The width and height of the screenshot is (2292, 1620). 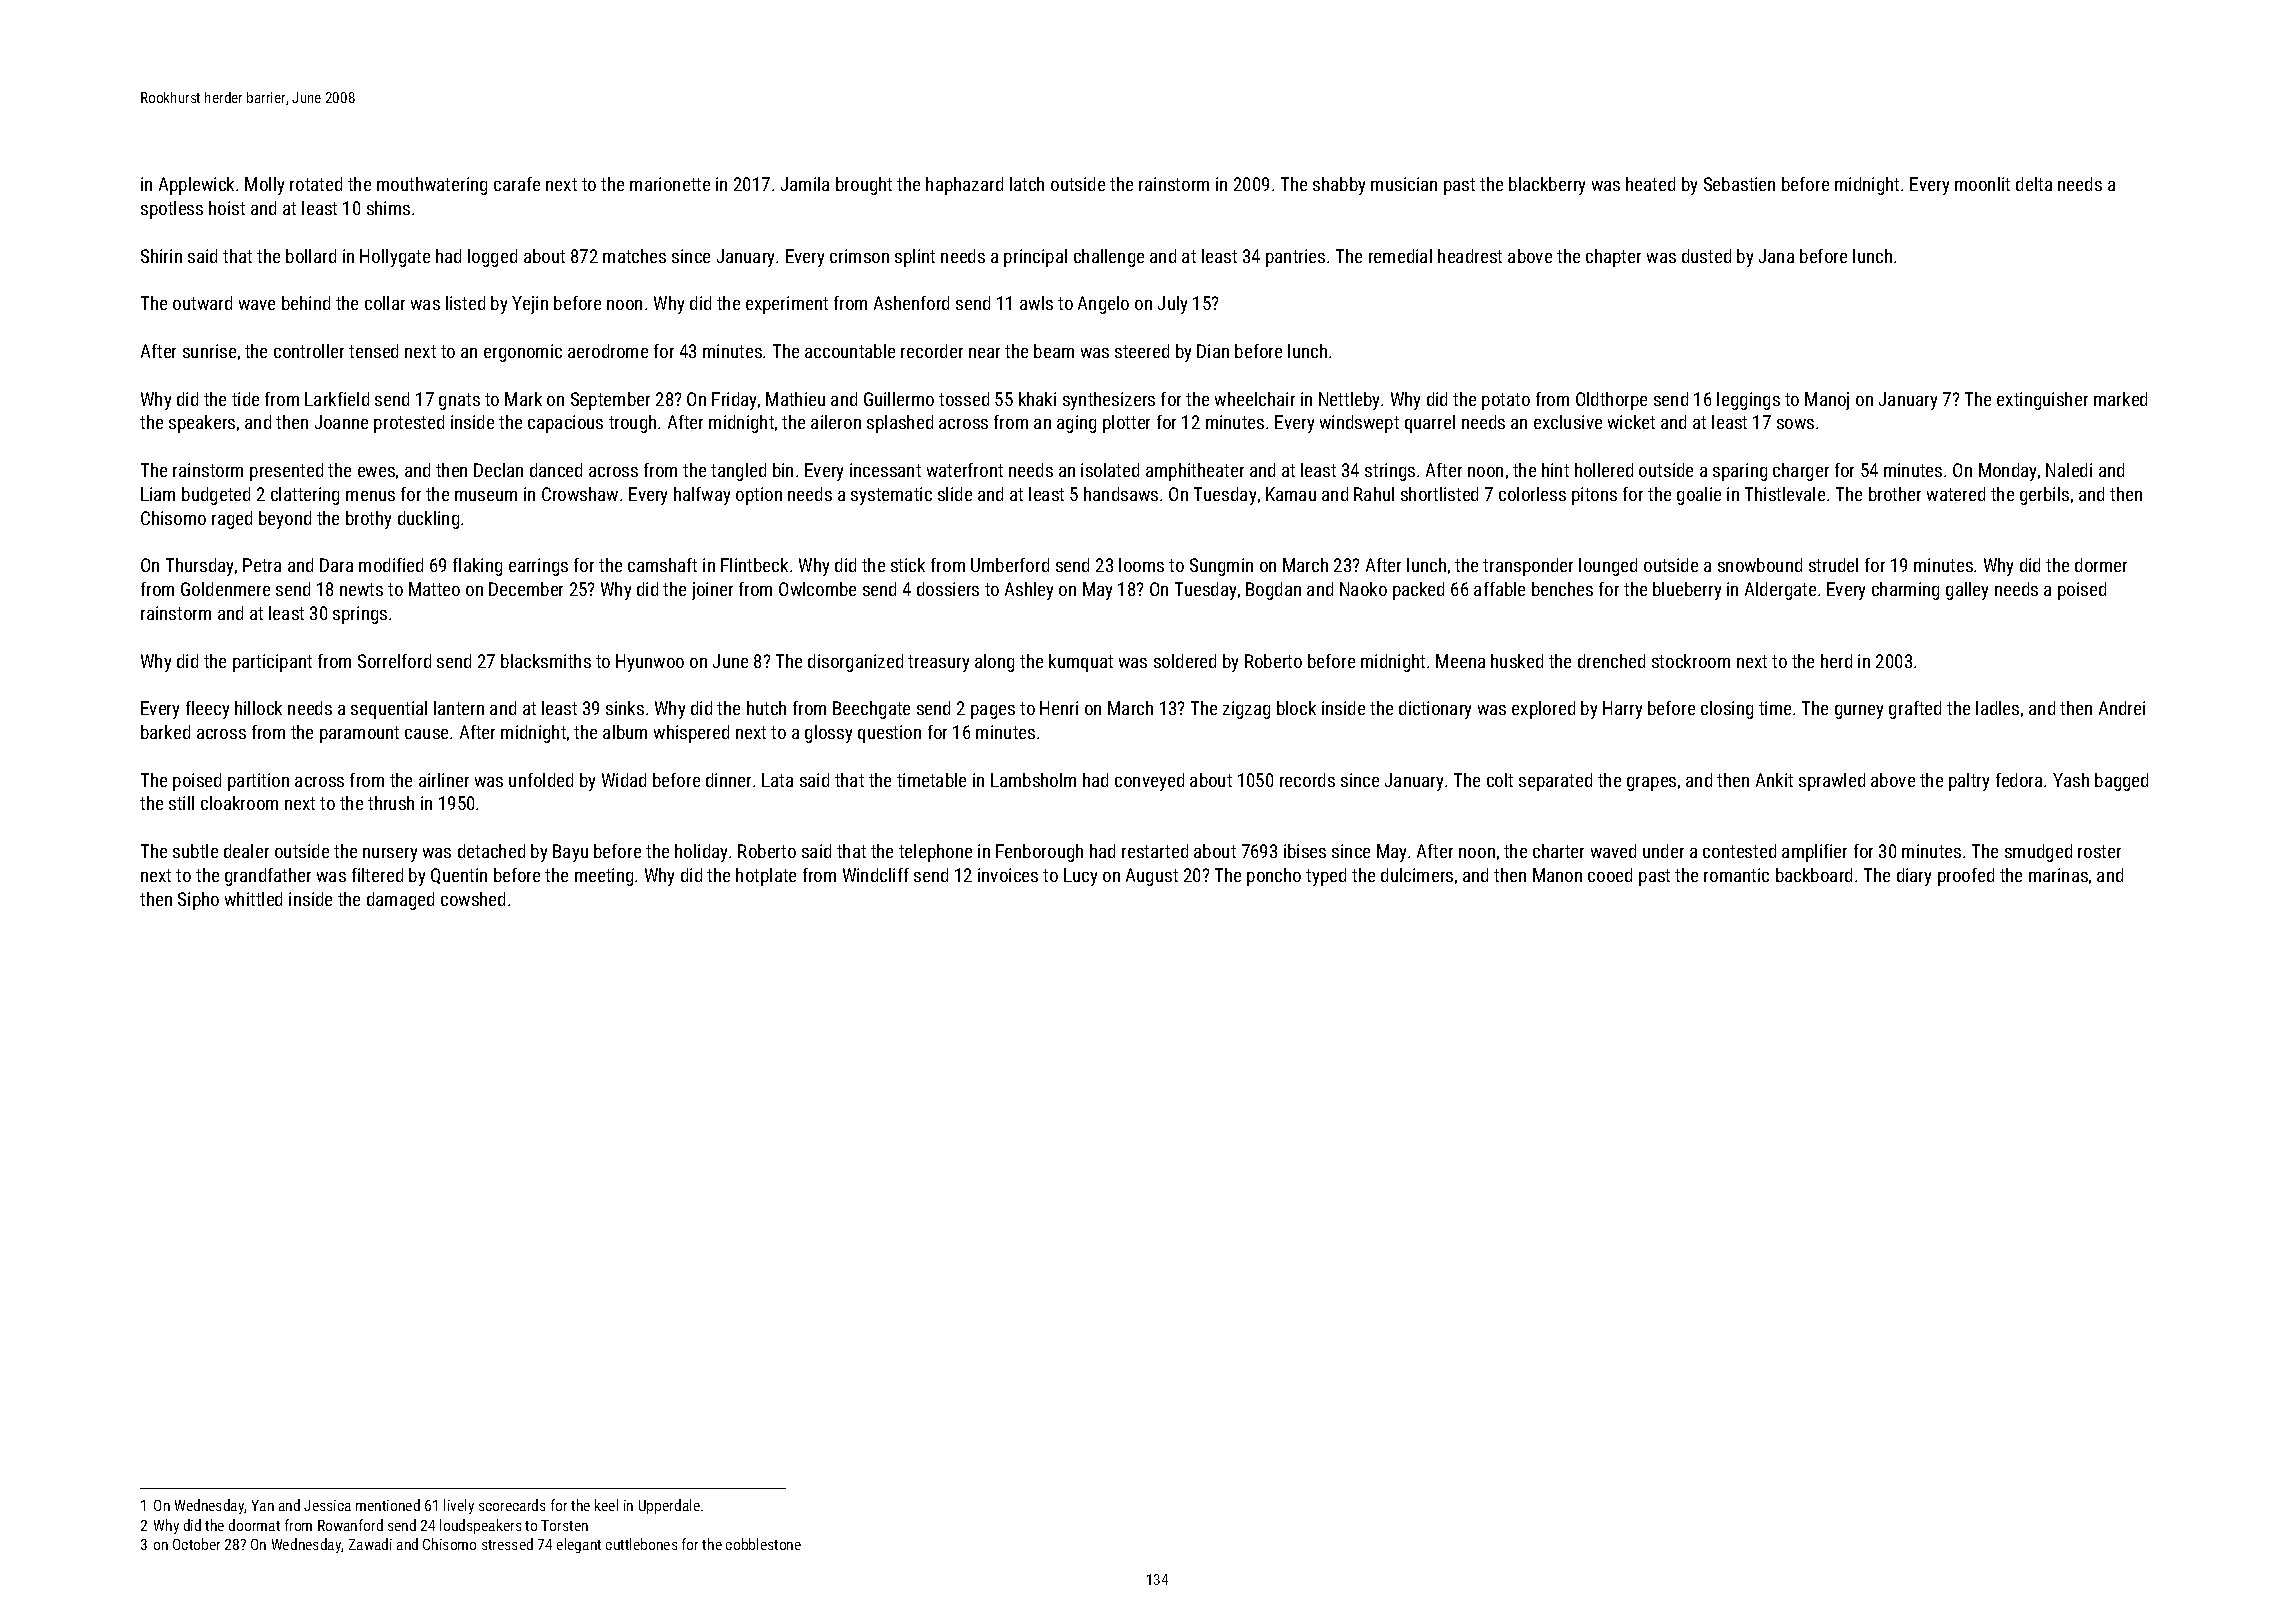 What do you see at coordinates (2042, 401) in the screenshot?
I see `extinguisher` at bounding box center [2042, 401].
